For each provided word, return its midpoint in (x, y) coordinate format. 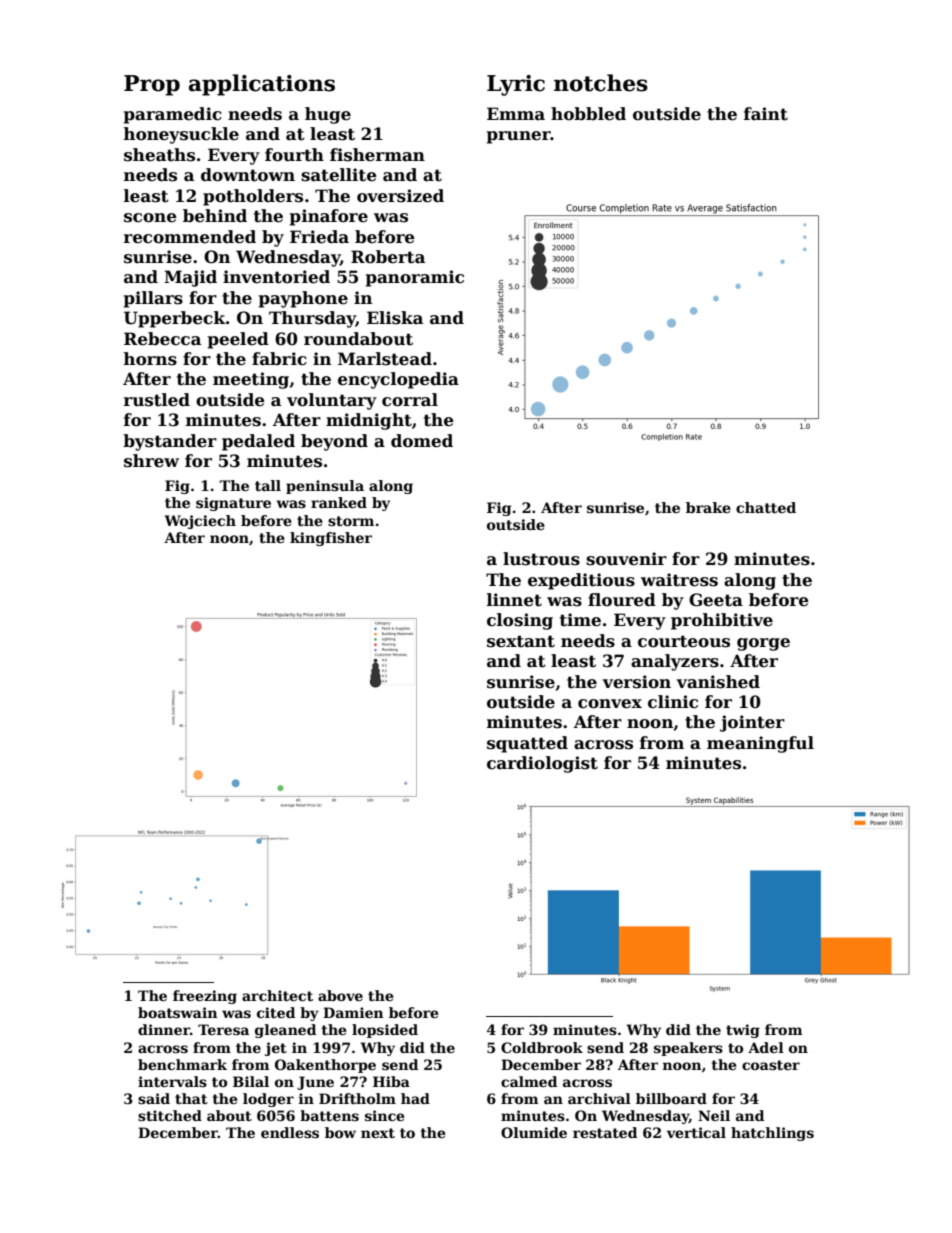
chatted (766, 507)
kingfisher (331, 539)
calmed (529, 1081)
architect (277, 995)
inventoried (276, 277)
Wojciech (200, 522)
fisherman (377, 155)
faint (766, 114)
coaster (771, 1065)
